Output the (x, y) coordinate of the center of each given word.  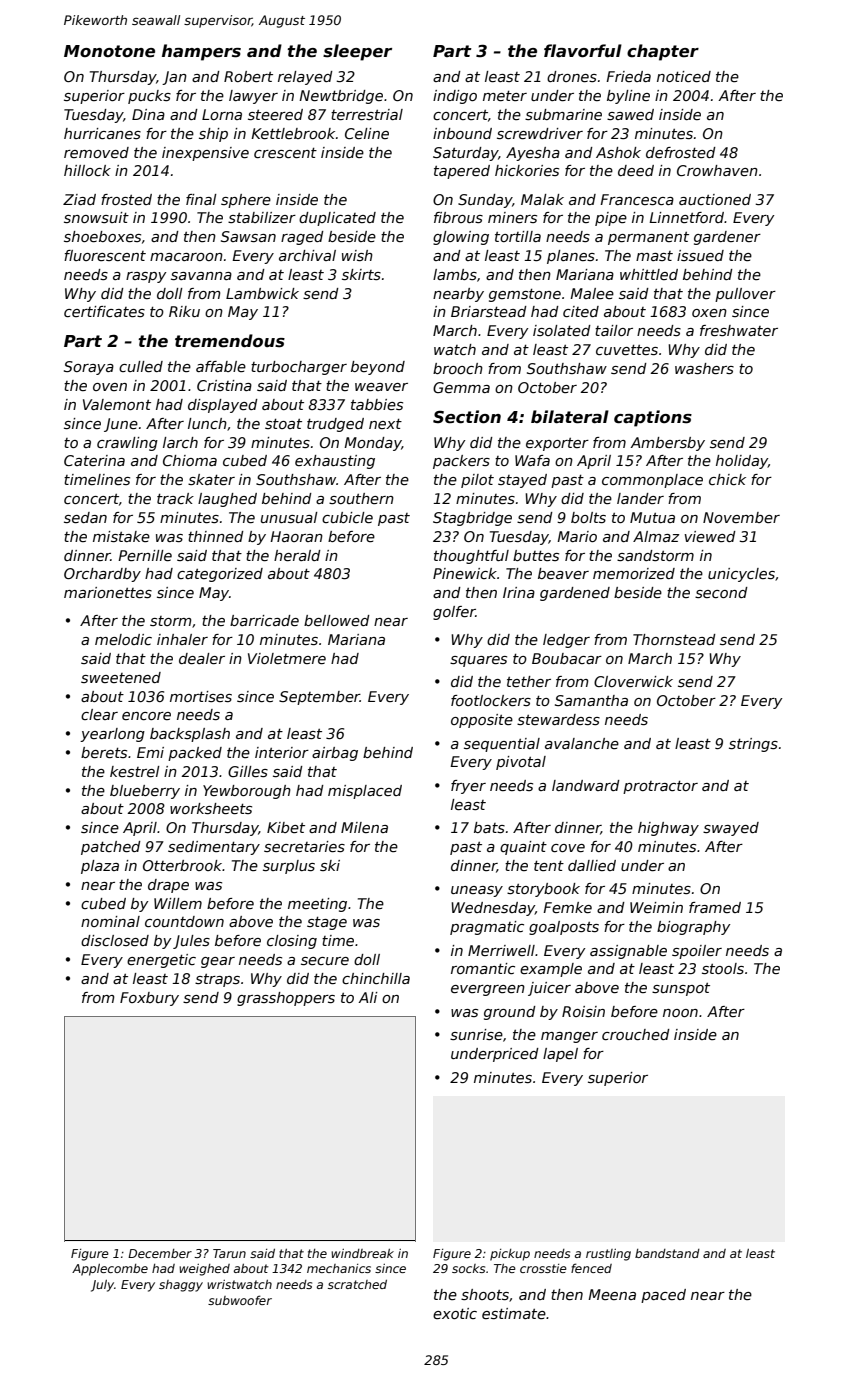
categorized (220, 575)
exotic (455, 1313)
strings (753, 745)
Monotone (109, 51)
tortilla (518, 236)
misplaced (365, 792)
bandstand (667, 1253)
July (102, 1286)
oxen (709, 313)
